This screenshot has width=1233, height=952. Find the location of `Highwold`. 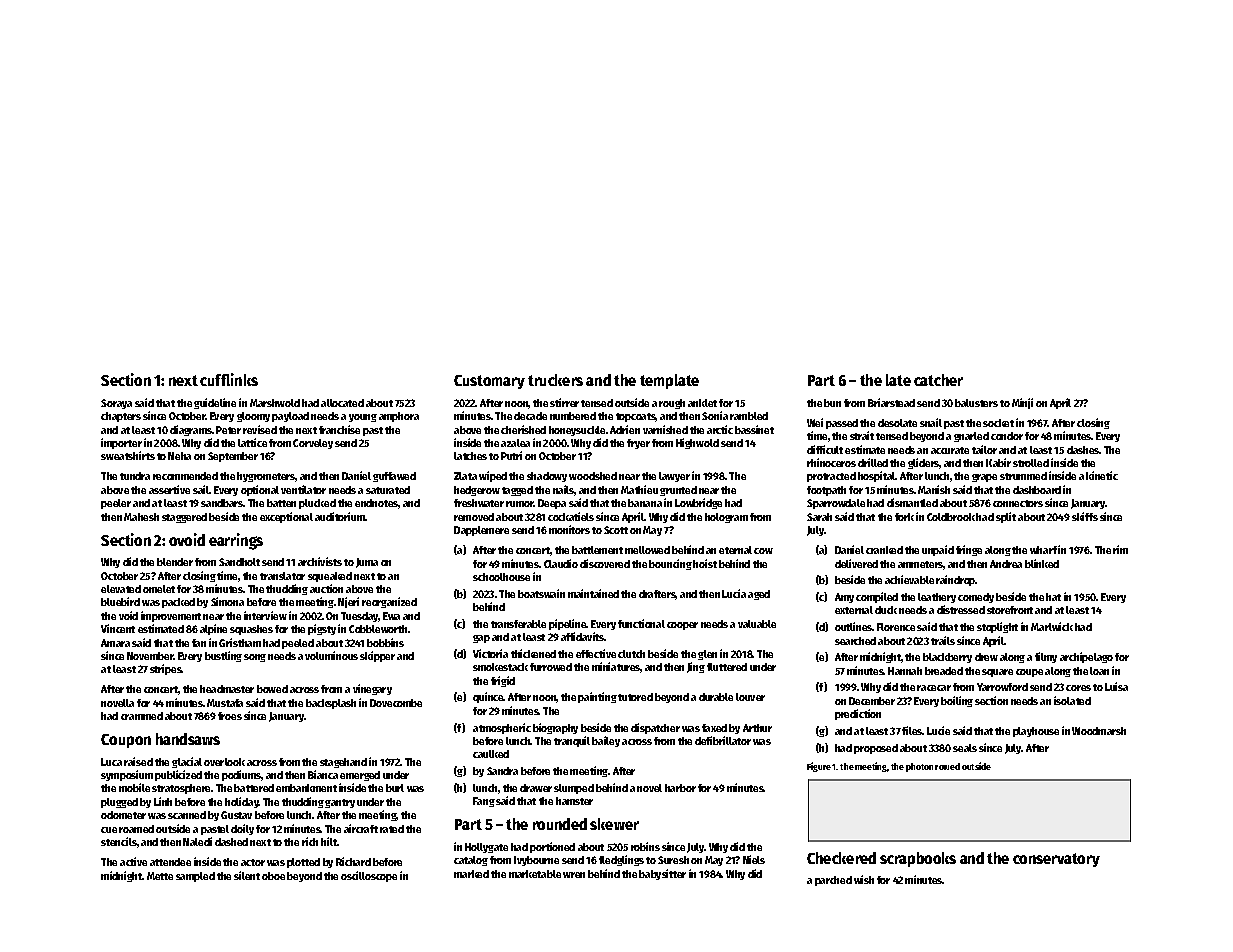

Highwold is located at coordinates (697, 443).
